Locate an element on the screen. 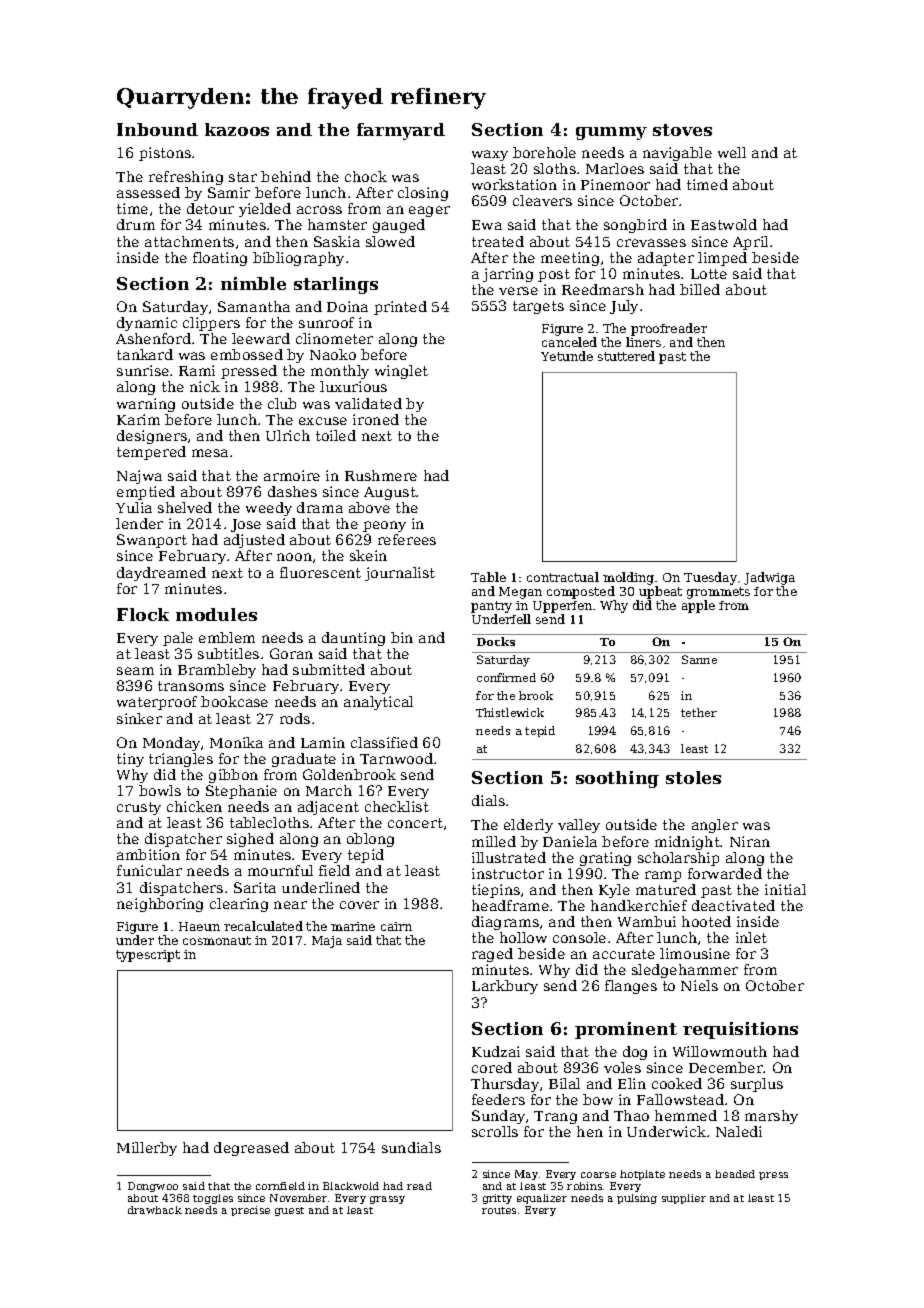 Image resolution: width=924 pixels, height=1308 pixels. Jadwiga is located at coordinates (769, 578).
